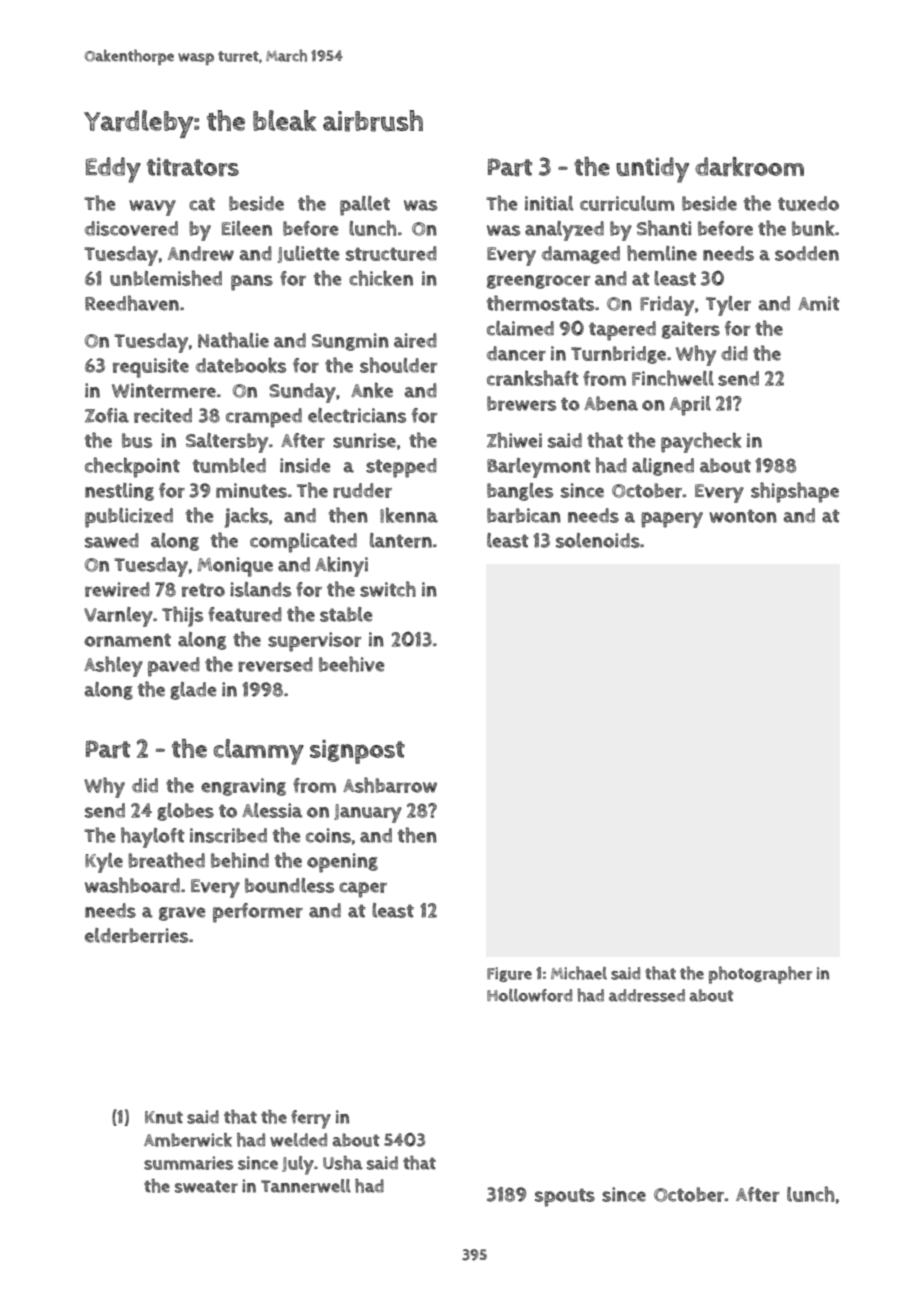 Image resolution: width=924 pixels, height=1314 pixels. I want to click on pans, so click(252, 283).
